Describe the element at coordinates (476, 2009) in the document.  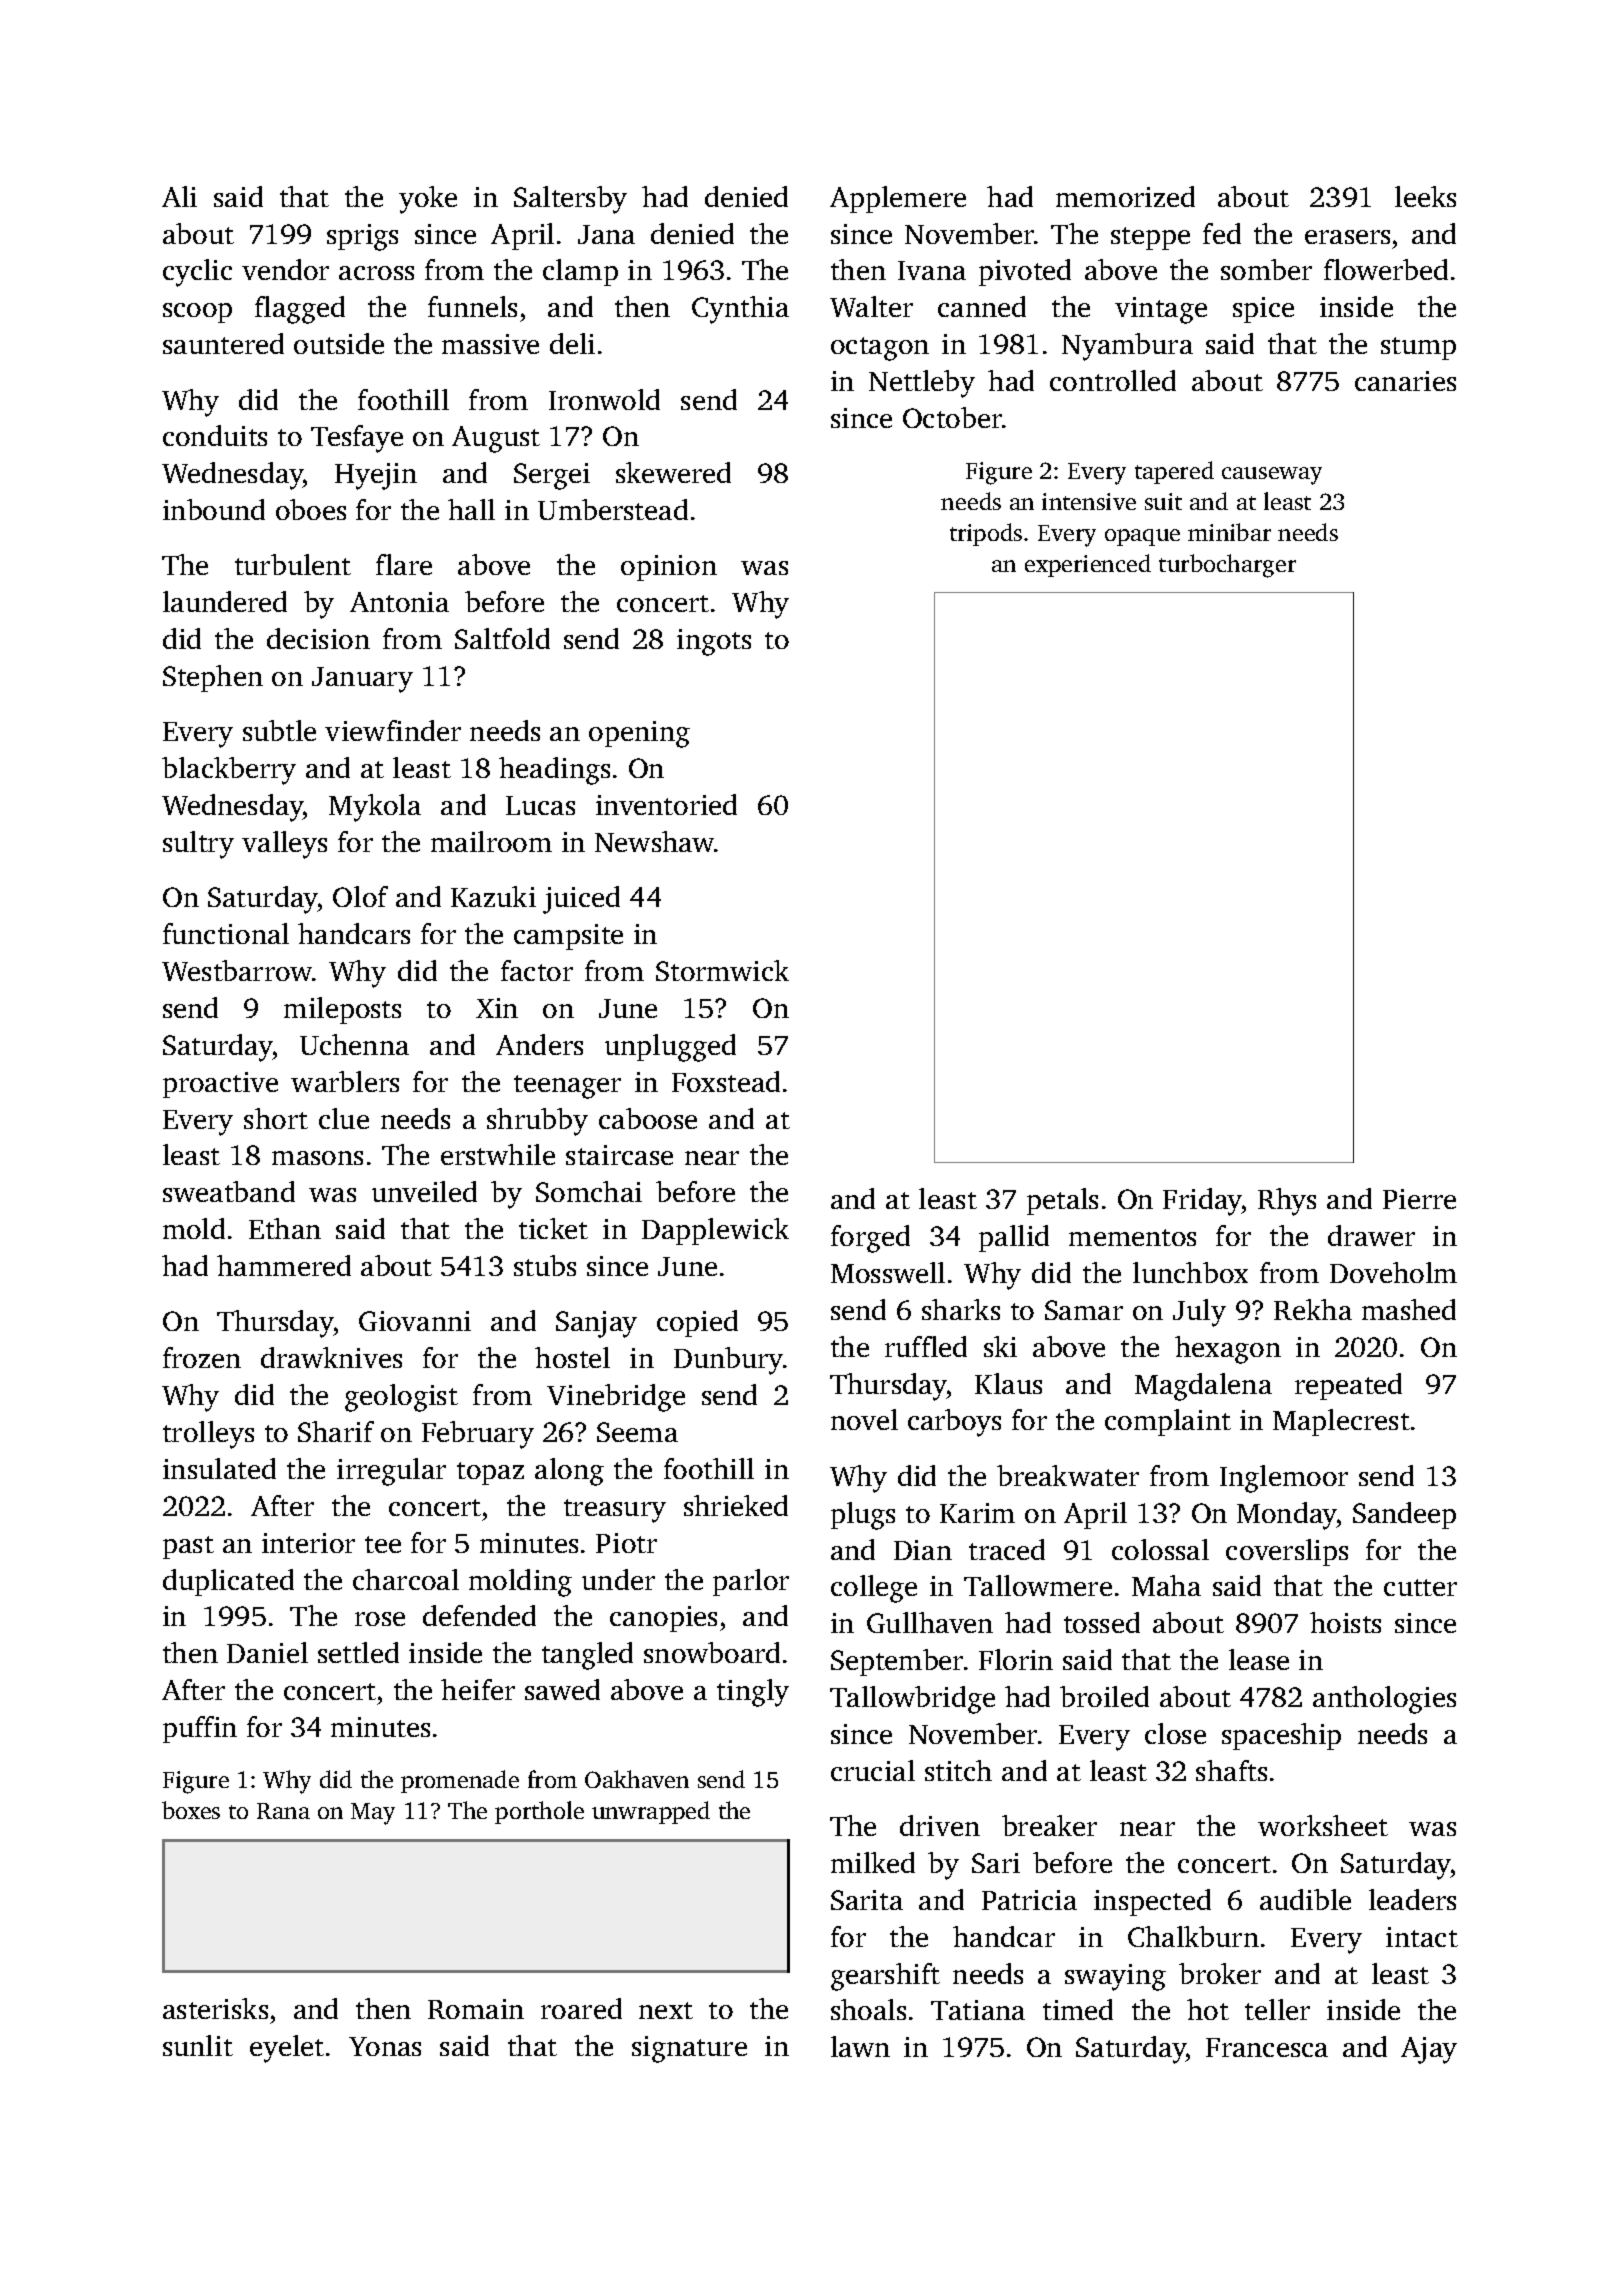
I see `Romain` at that location.
